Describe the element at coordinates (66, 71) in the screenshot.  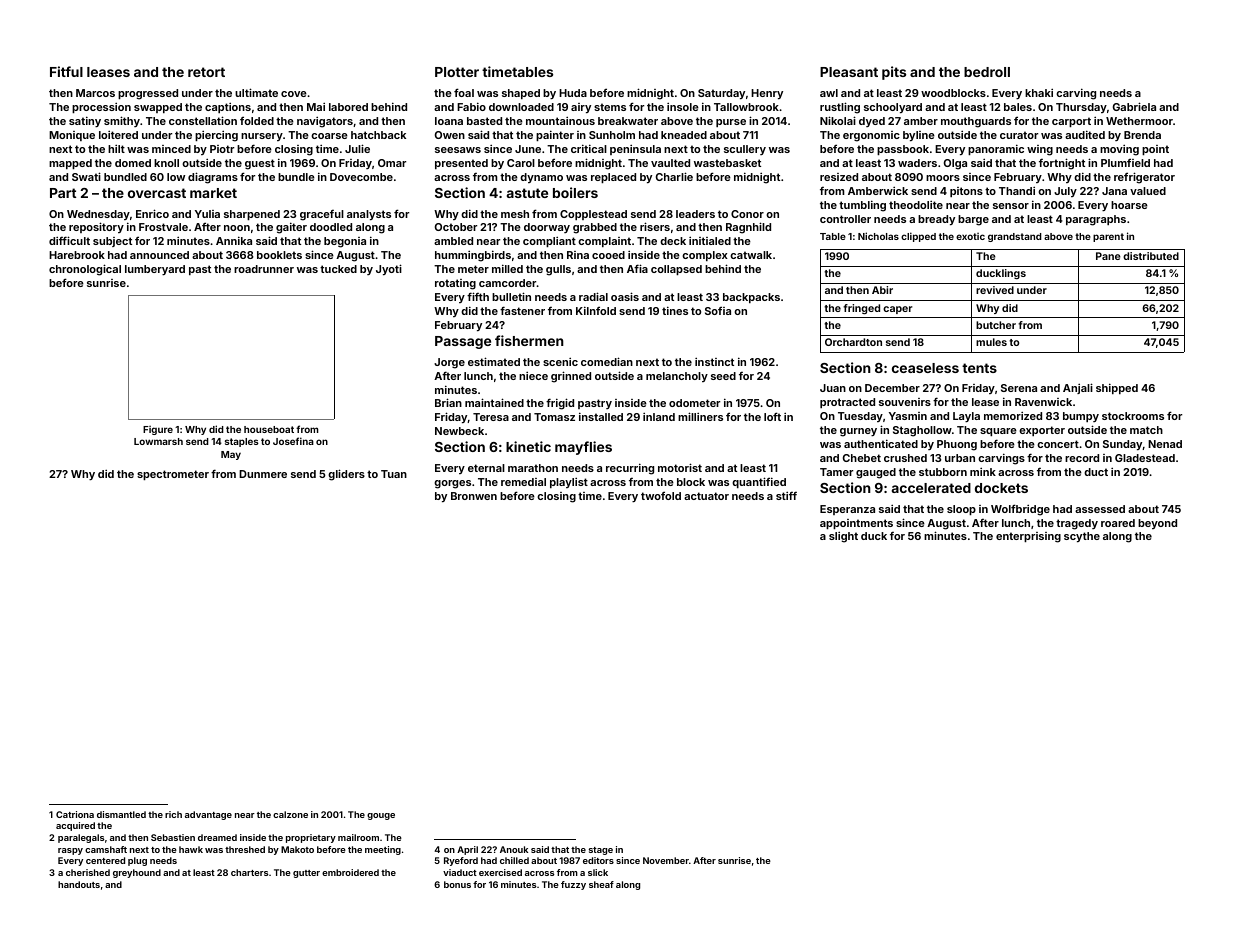
I see `Fitful` at that location.
